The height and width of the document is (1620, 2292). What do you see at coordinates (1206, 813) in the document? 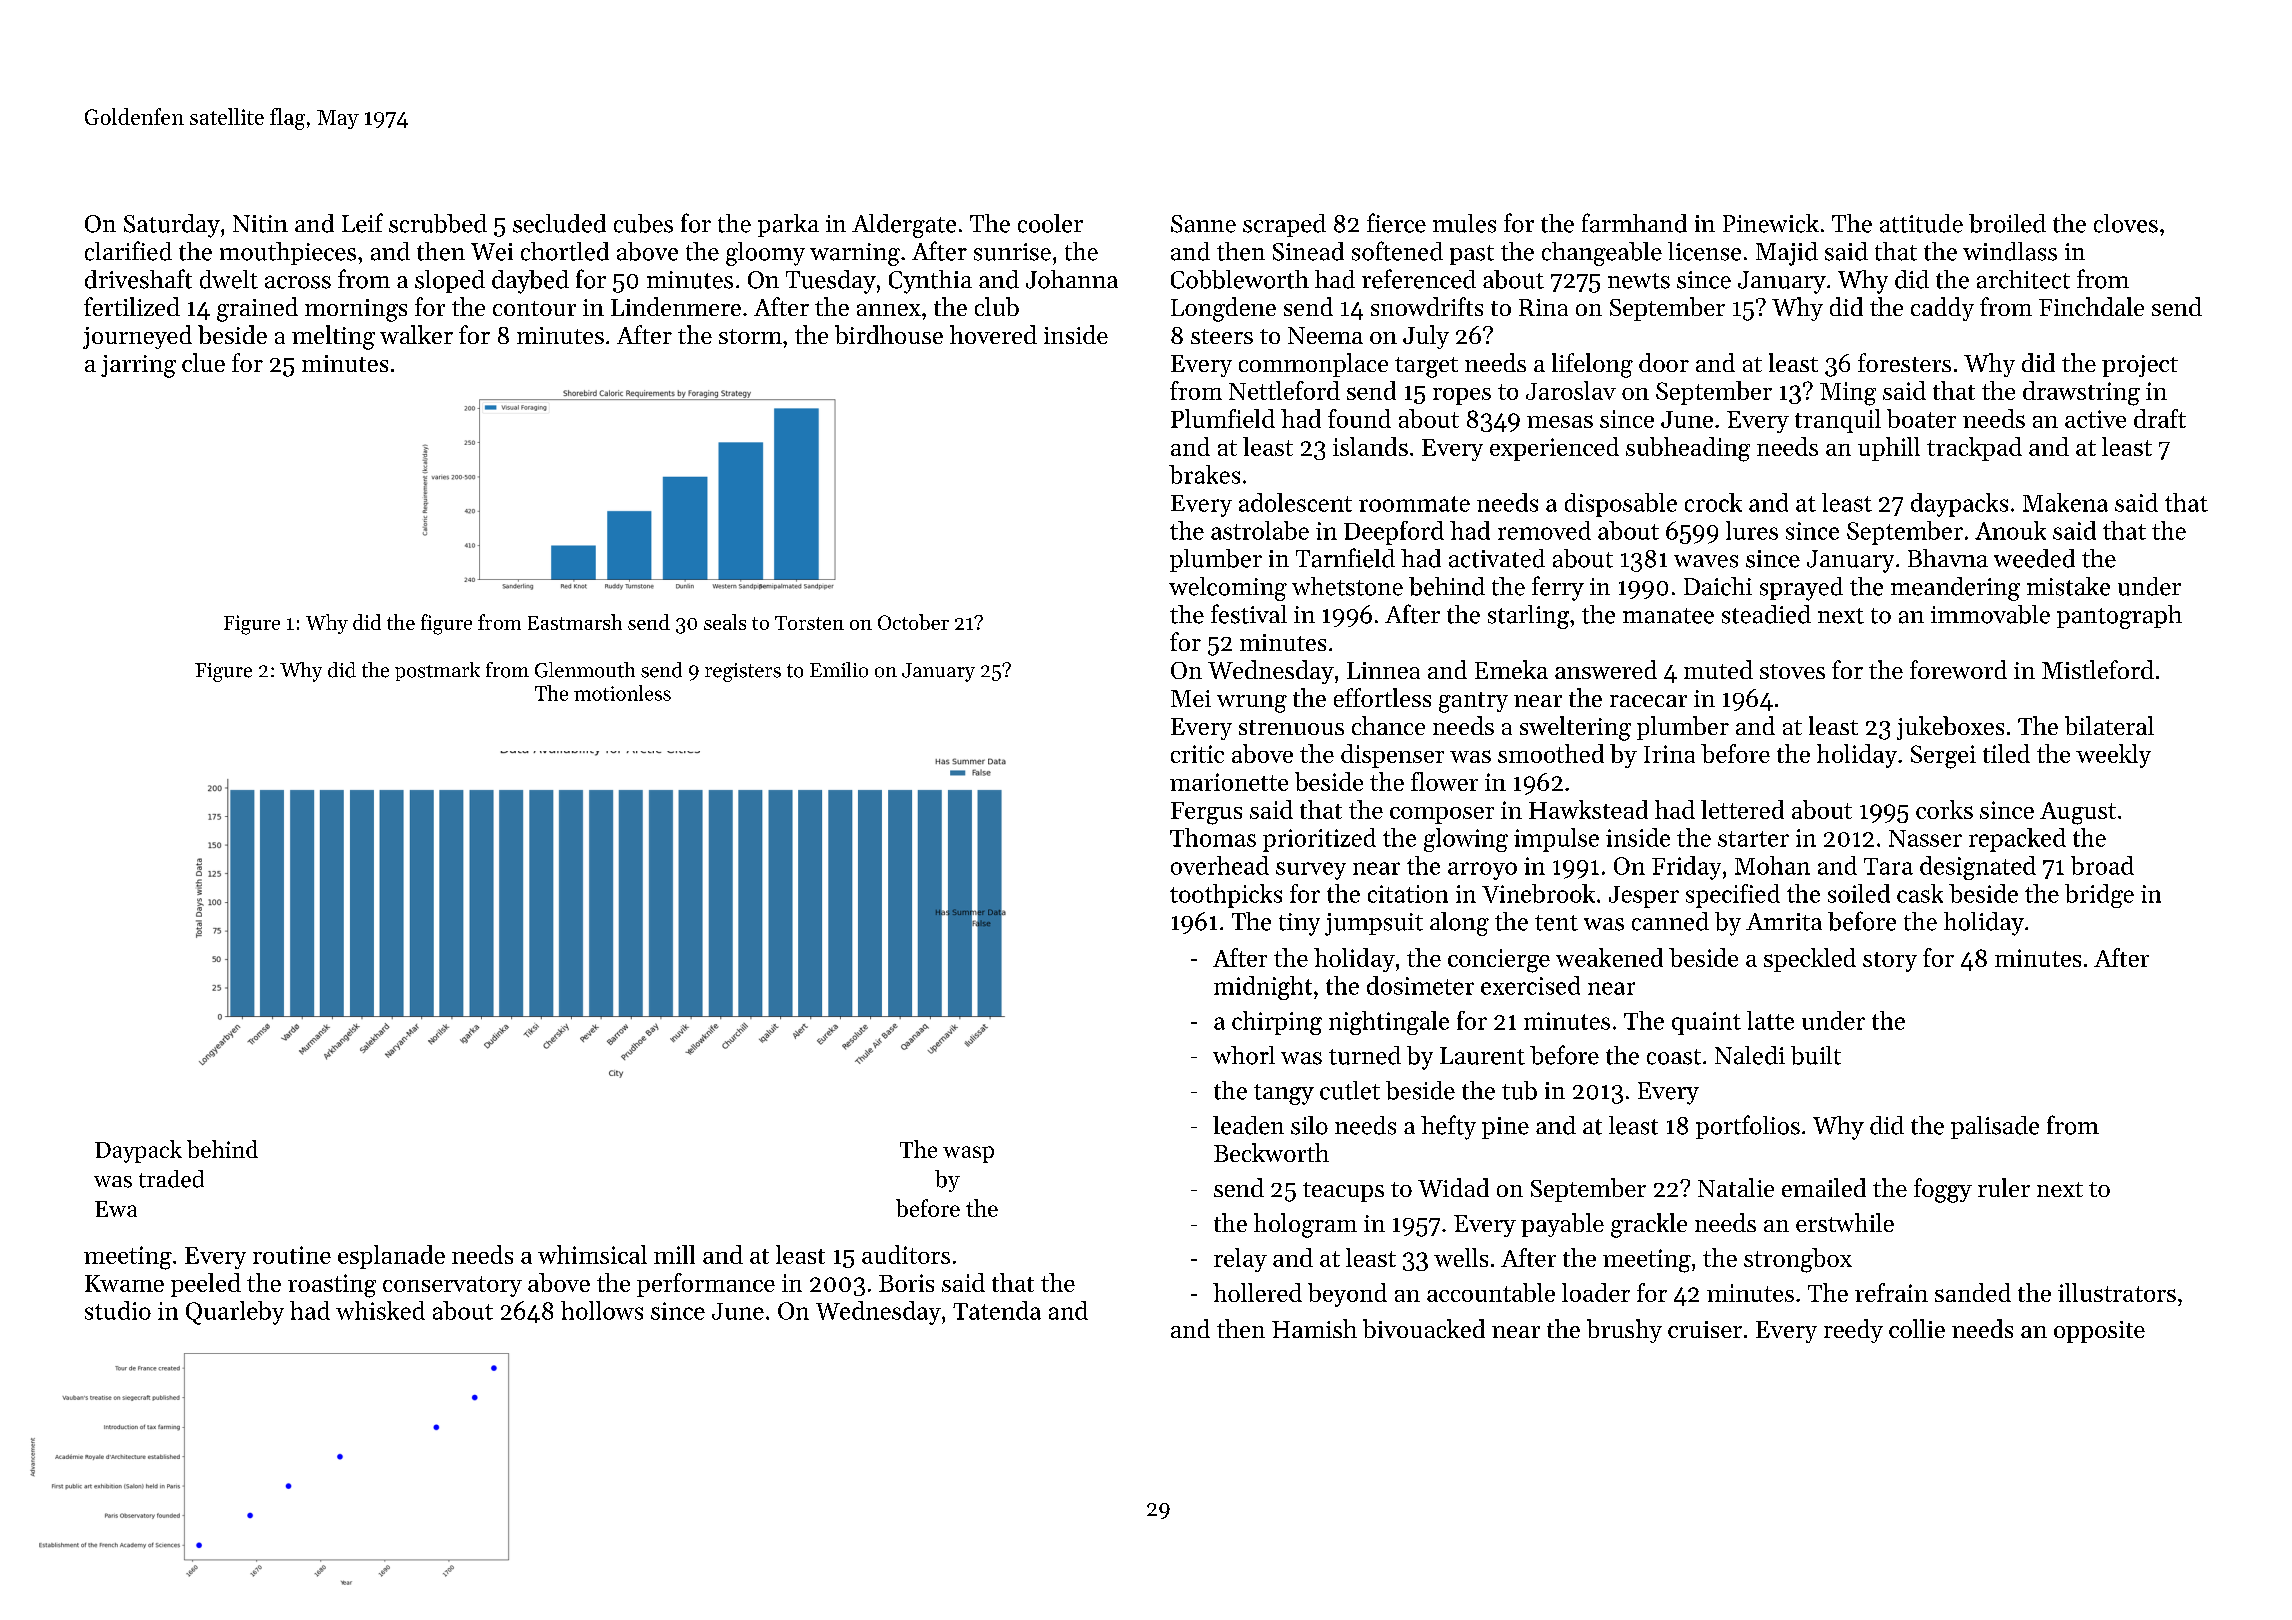
I see `Fergus` at bounding box center [1206, 813].
